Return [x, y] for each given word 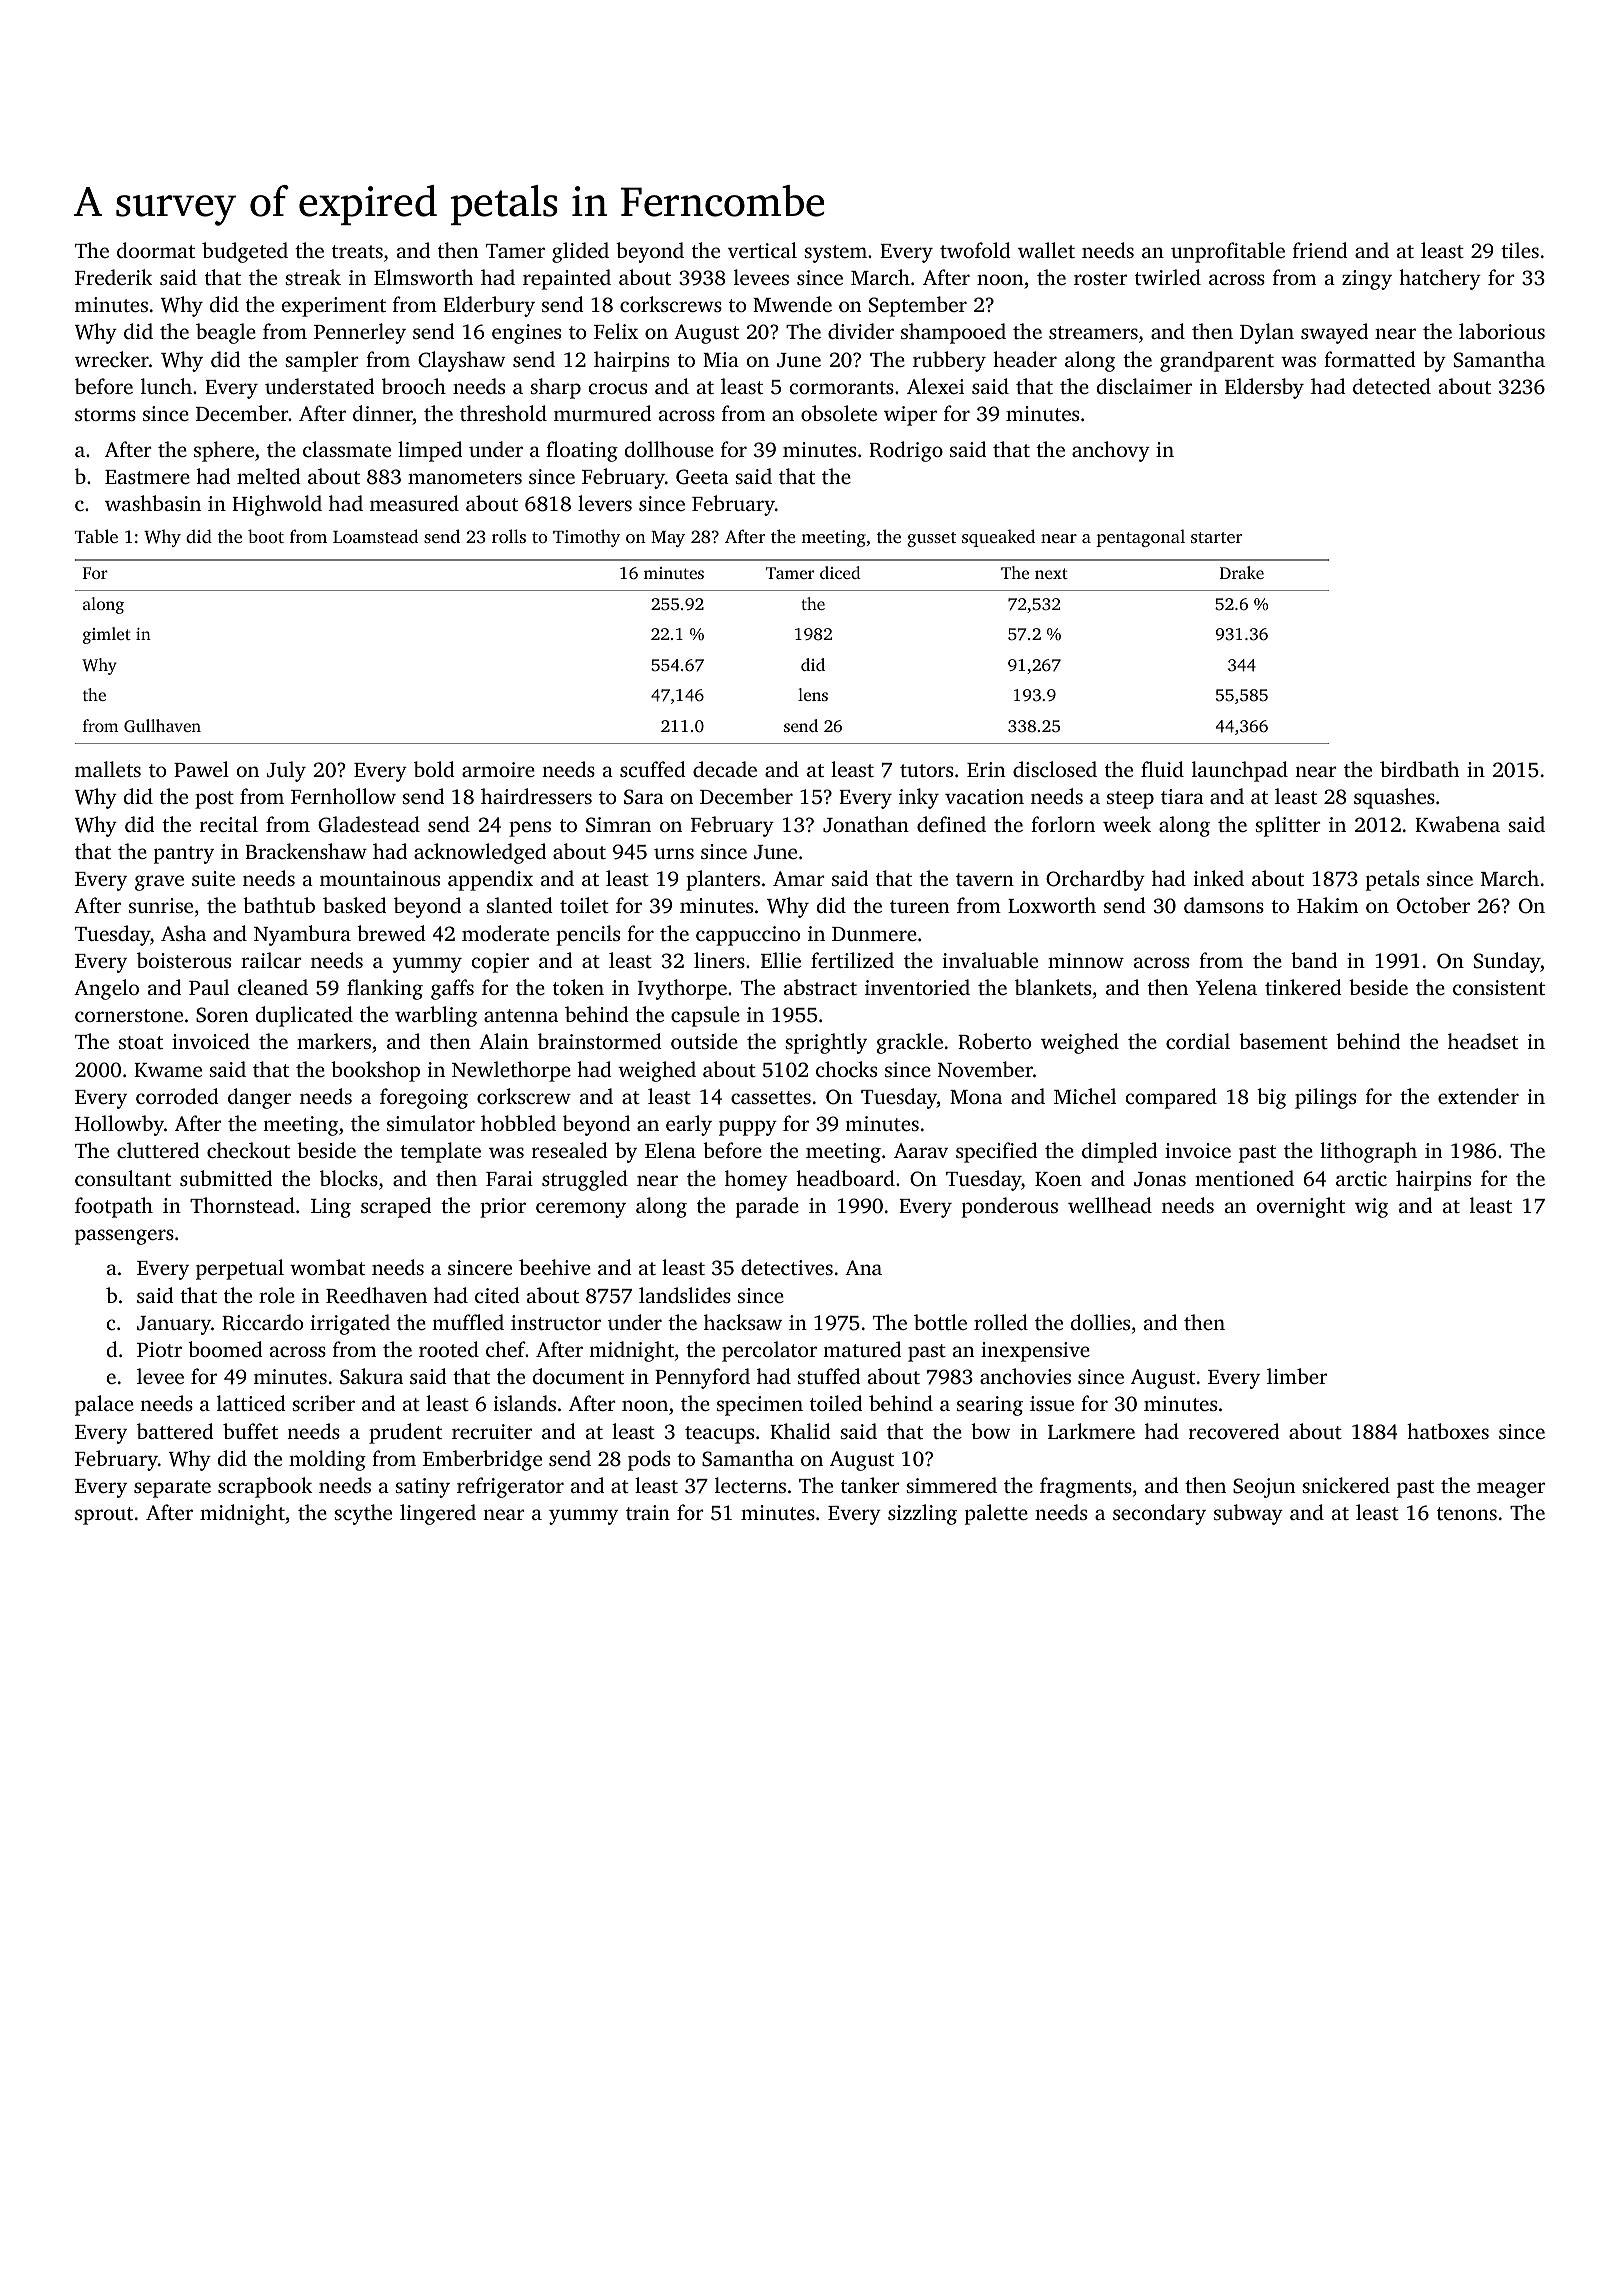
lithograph [1368, 1152]
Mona [976, 1097]
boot [266, 536]
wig [1371, 1208]
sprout [104, 1516]
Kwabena [1457, 824]
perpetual [240, 1269]
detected [1392, 386]
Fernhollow [343, 796]
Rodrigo [906, 451]
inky [919, 798]
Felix [616, 331]
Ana [863, 1267]
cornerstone [129, 1015]
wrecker [112, 359]
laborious [1502, 331]
